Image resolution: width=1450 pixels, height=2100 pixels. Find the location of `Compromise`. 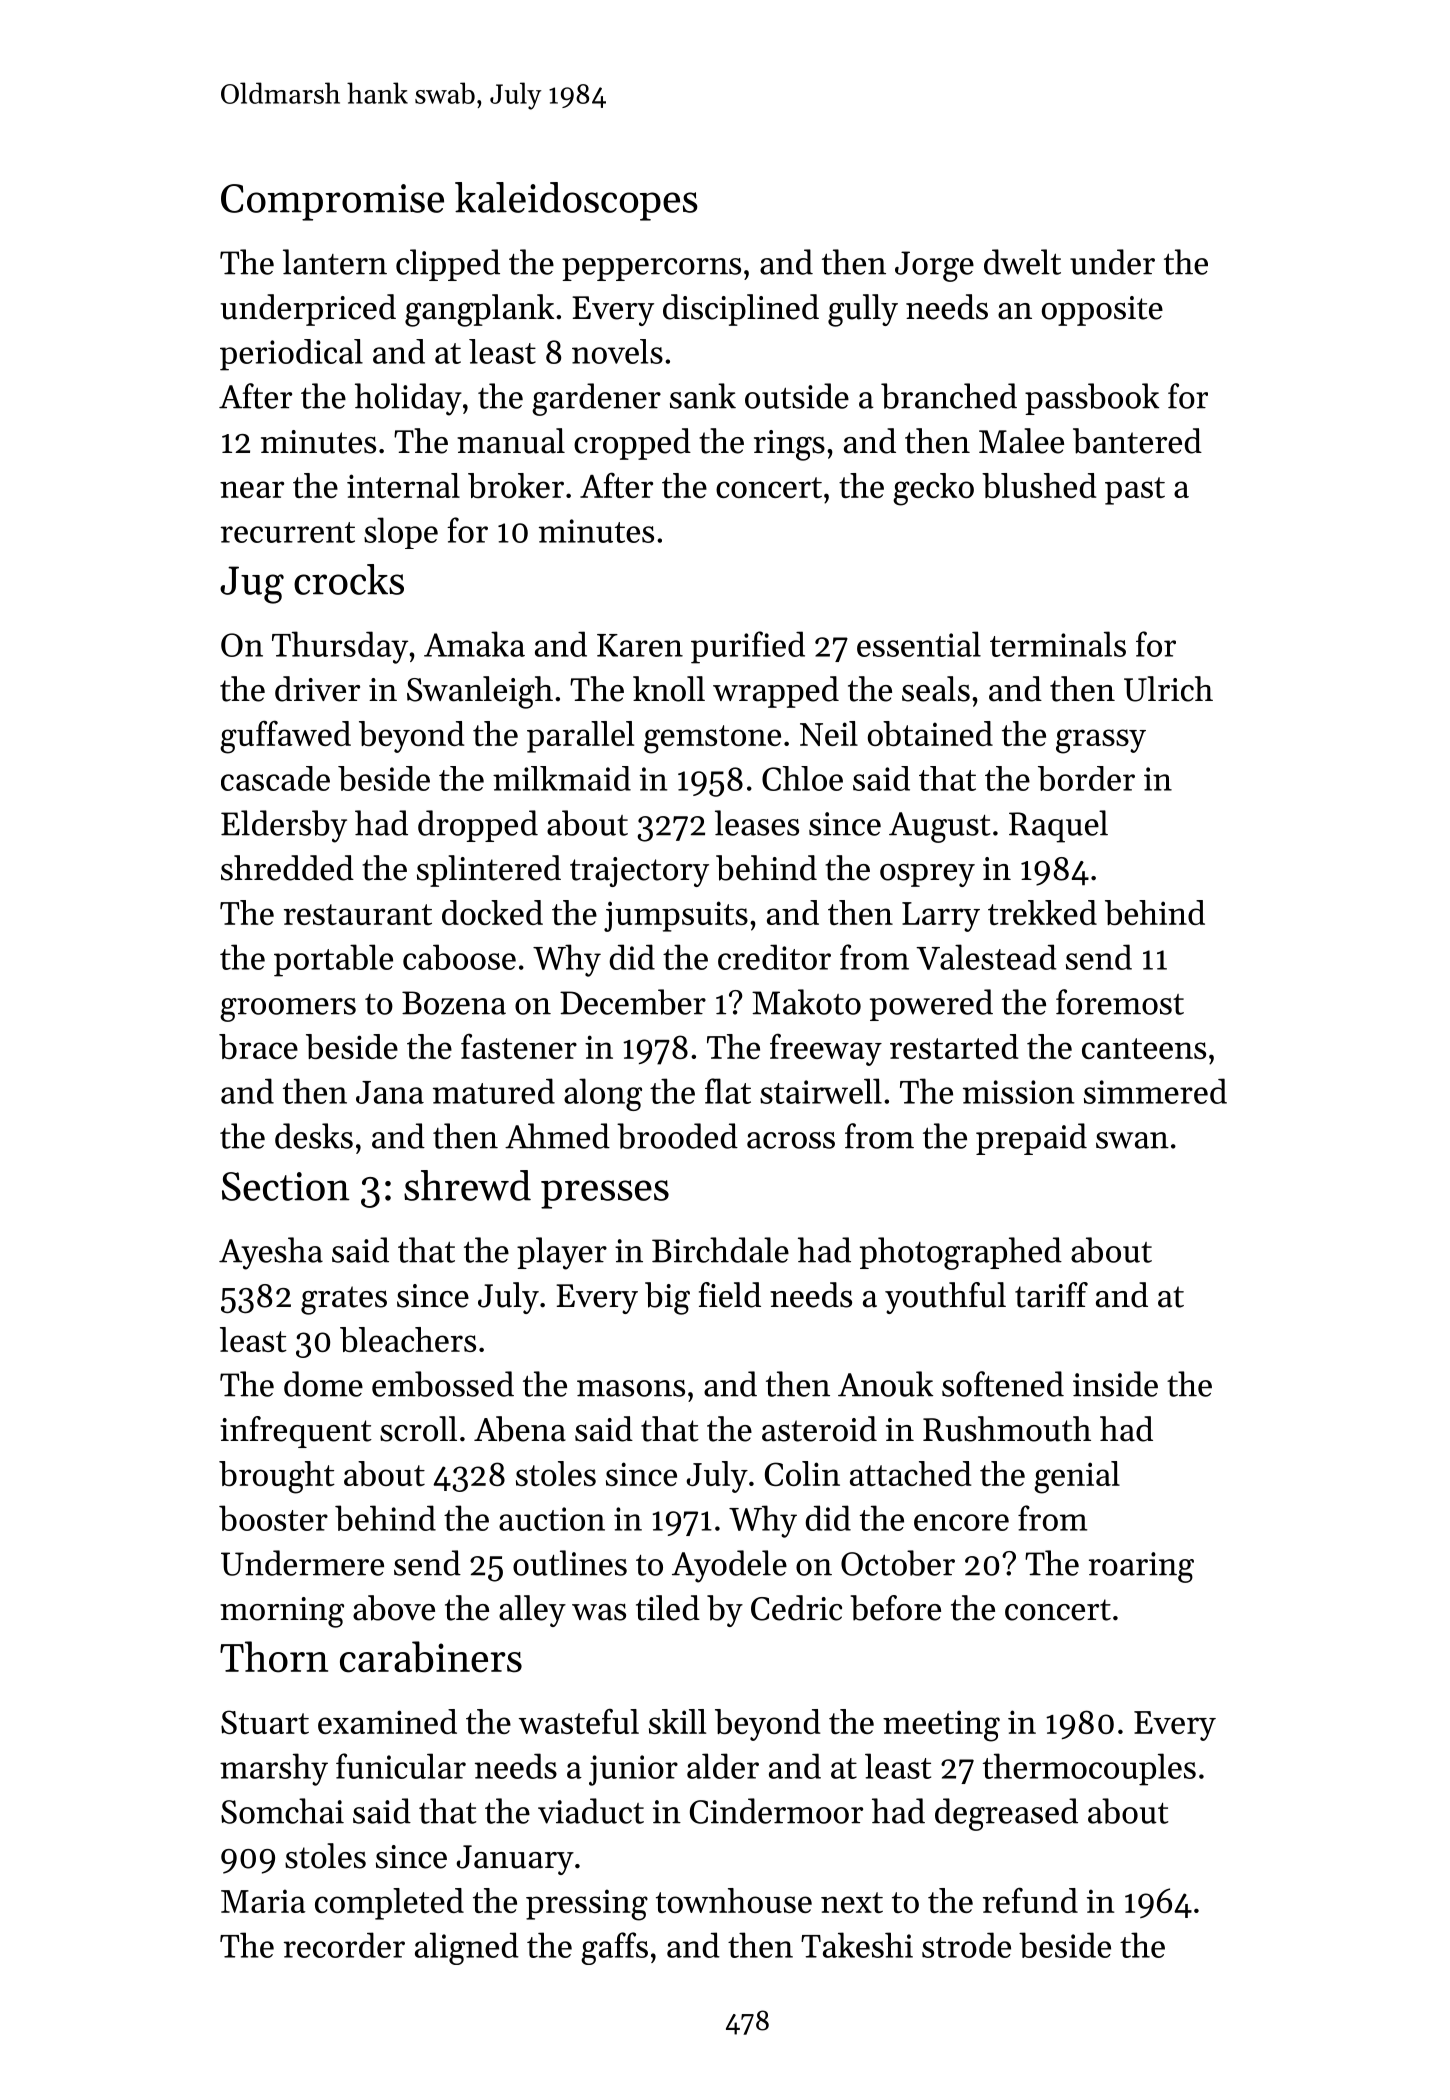

Compromise is located at coordinates (332, 202).
